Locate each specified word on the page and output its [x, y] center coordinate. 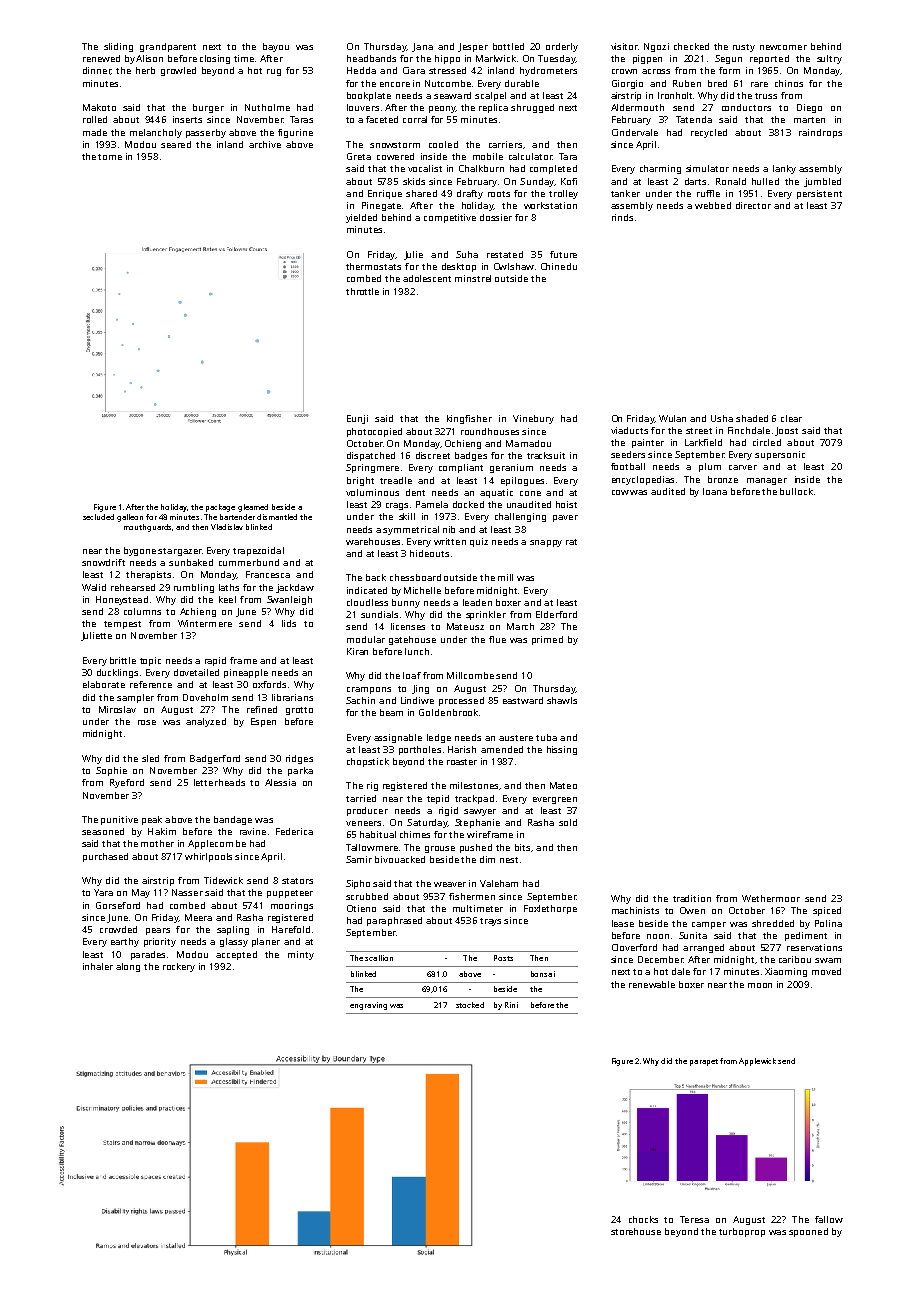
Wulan [672, 418]
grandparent [168, 47]
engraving [368, 1006]
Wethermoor [771, 898]
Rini [511, 1005]
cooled [443, 144]
